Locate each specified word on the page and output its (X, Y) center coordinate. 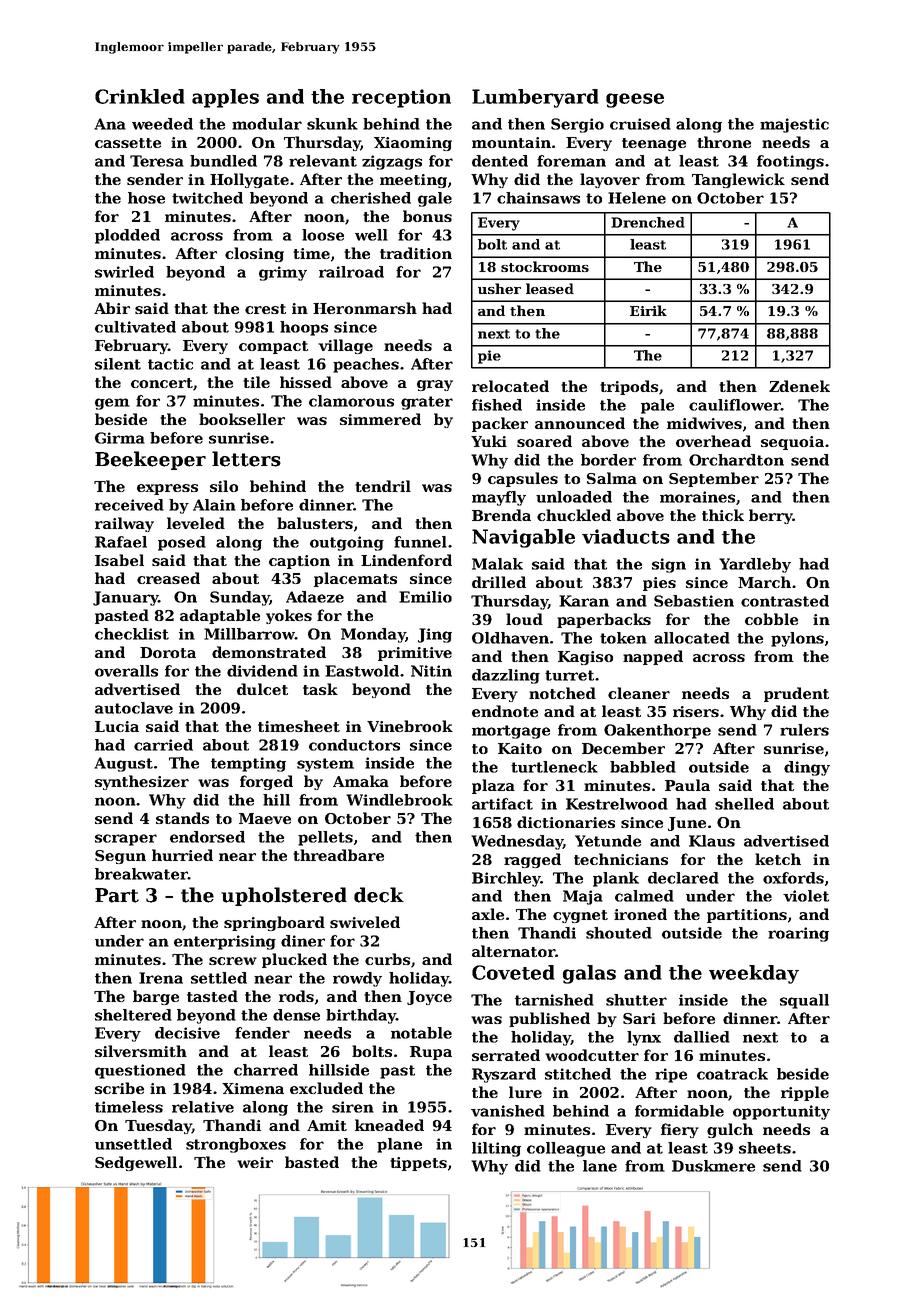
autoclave (134, 708)
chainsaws (538, 198)
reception (401, 98)
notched (562, 693)
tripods (629, 387)
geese (635, 100)
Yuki (489, 441)
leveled (196, 523)
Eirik (648, 310)
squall (804, 1001)
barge (156, 997)
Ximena (253, 1088)
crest (265, 309)
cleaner (639, 693)
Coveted (513, 972)
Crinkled (140, 96)
